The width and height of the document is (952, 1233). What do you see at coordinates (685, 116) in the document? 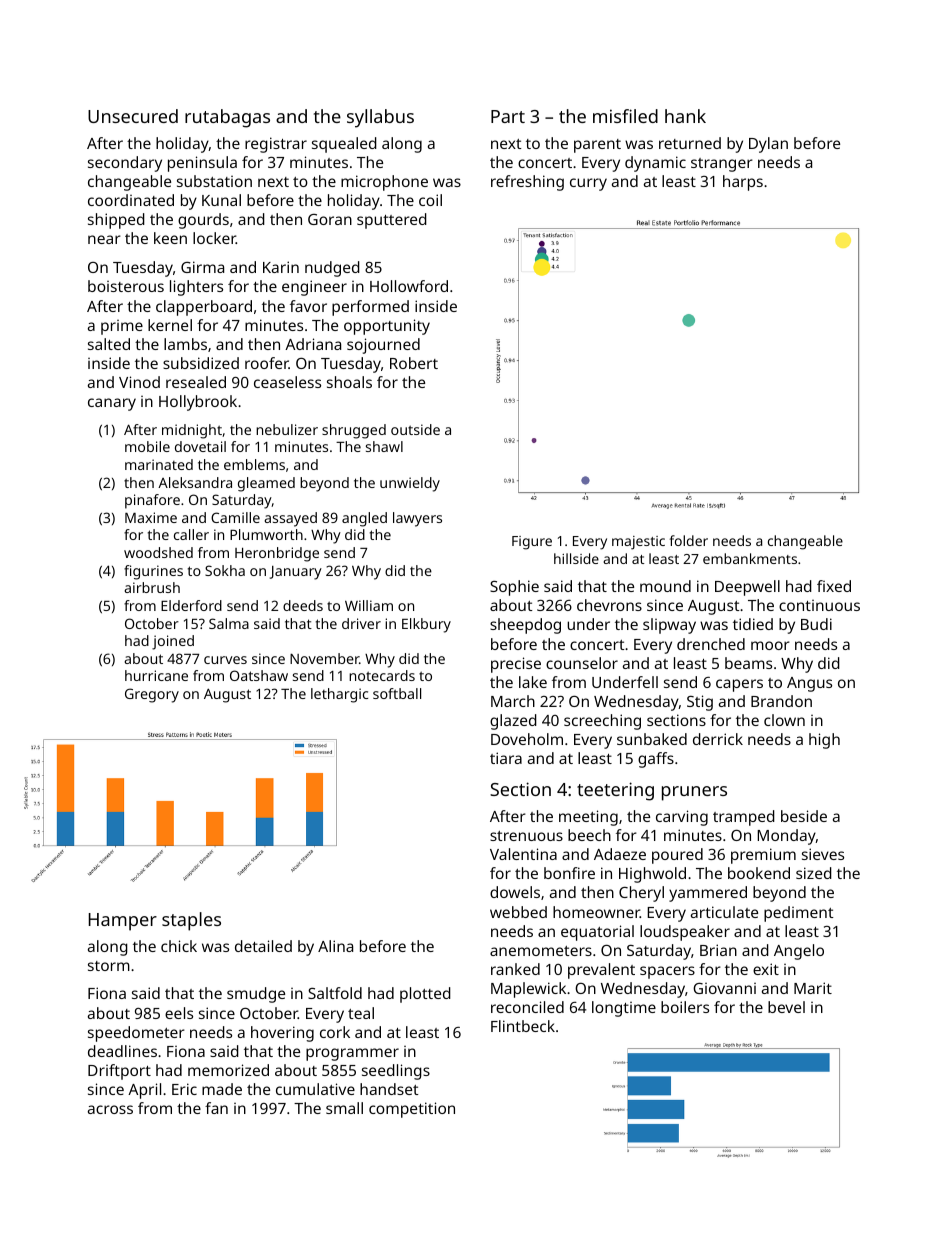
I see `hank` at bounding box center [685, 116].
